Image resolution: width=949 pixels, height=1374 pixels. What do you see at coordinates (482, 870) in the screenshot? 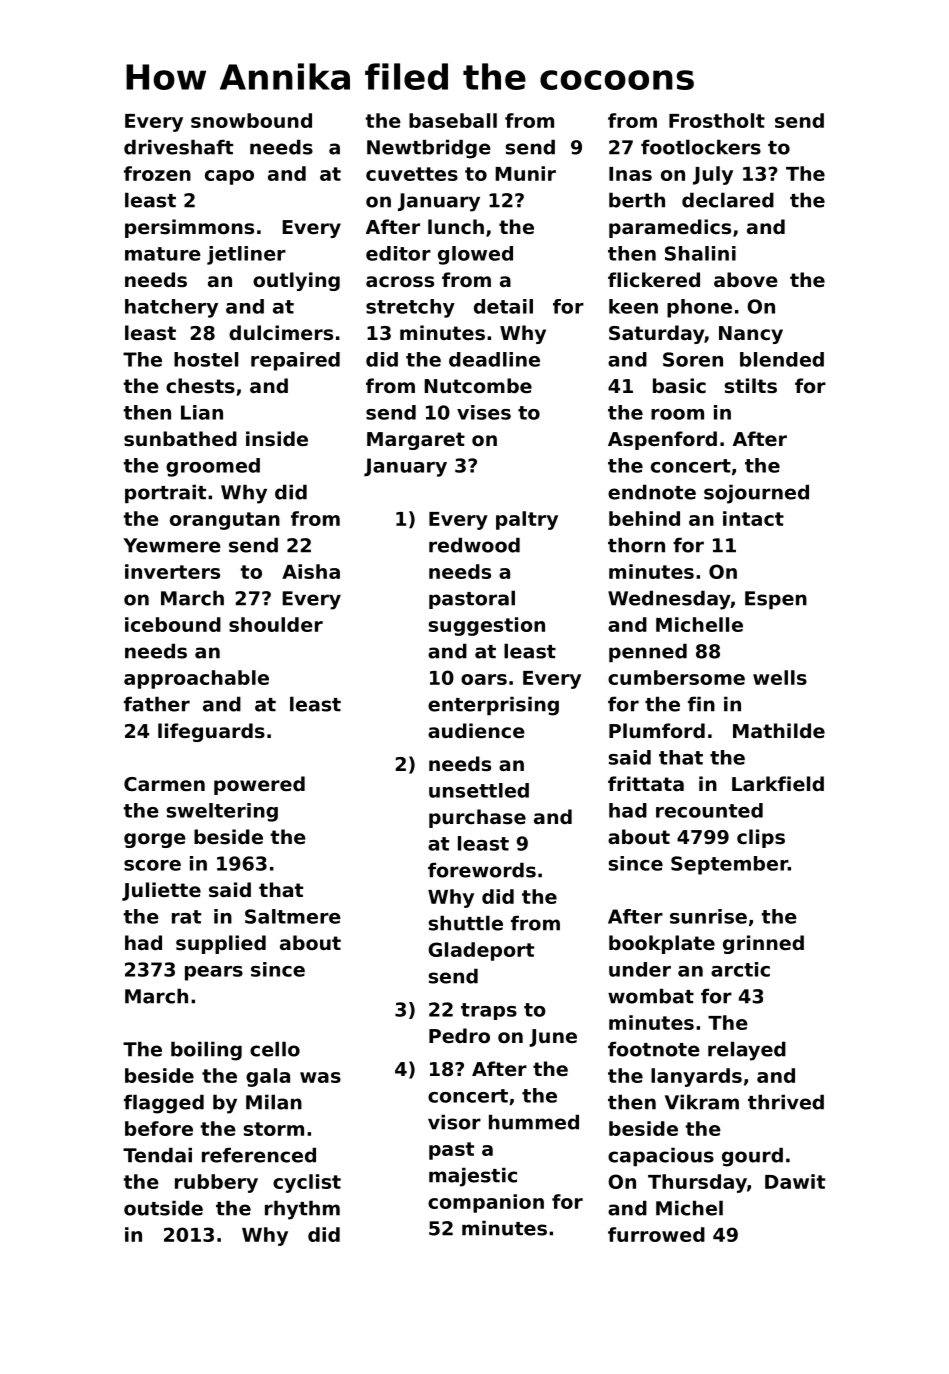
I see `forewords` at bounding box center [482, 870].
